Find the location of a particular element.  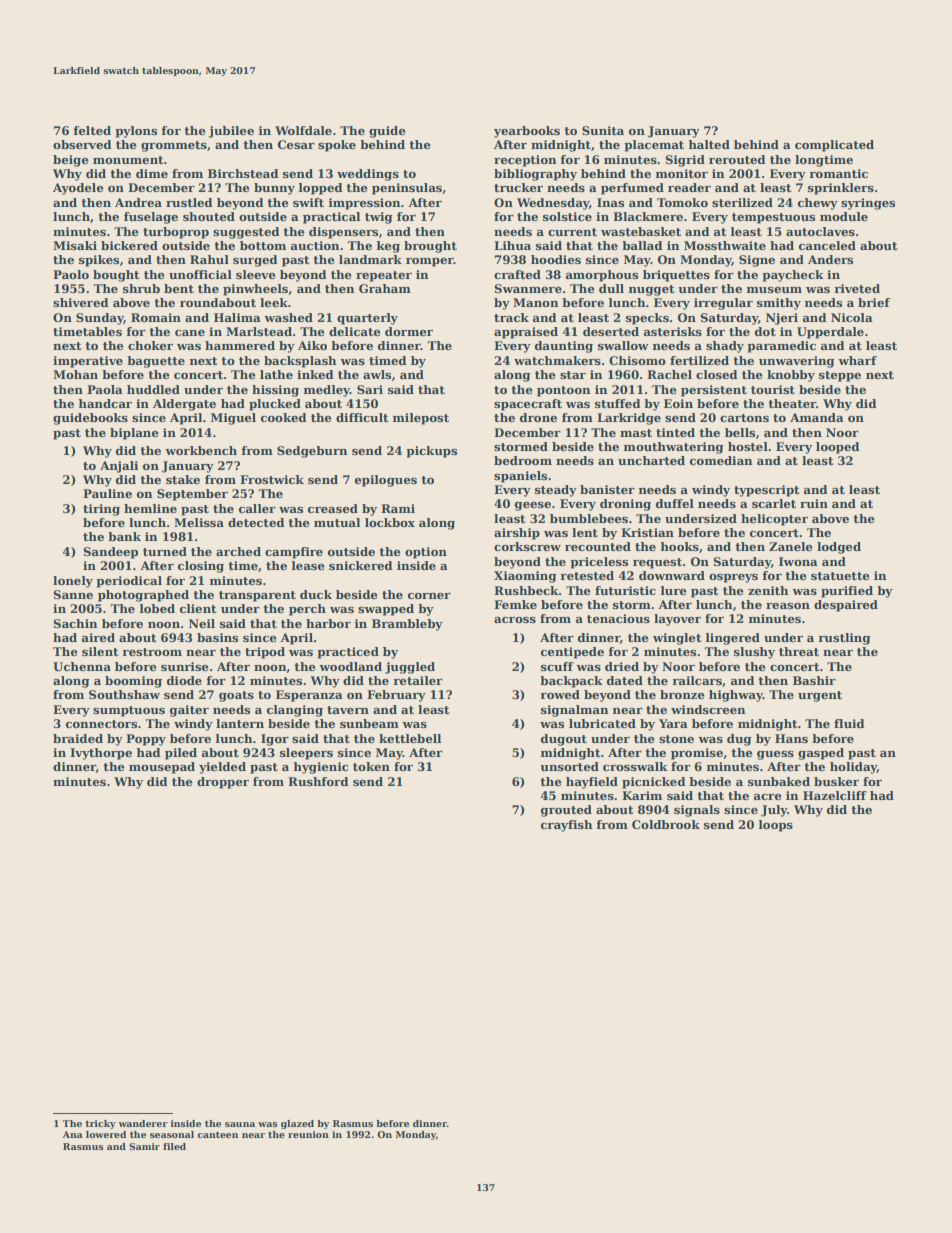

Hazelcliff is located at coordinates (835, 795).
